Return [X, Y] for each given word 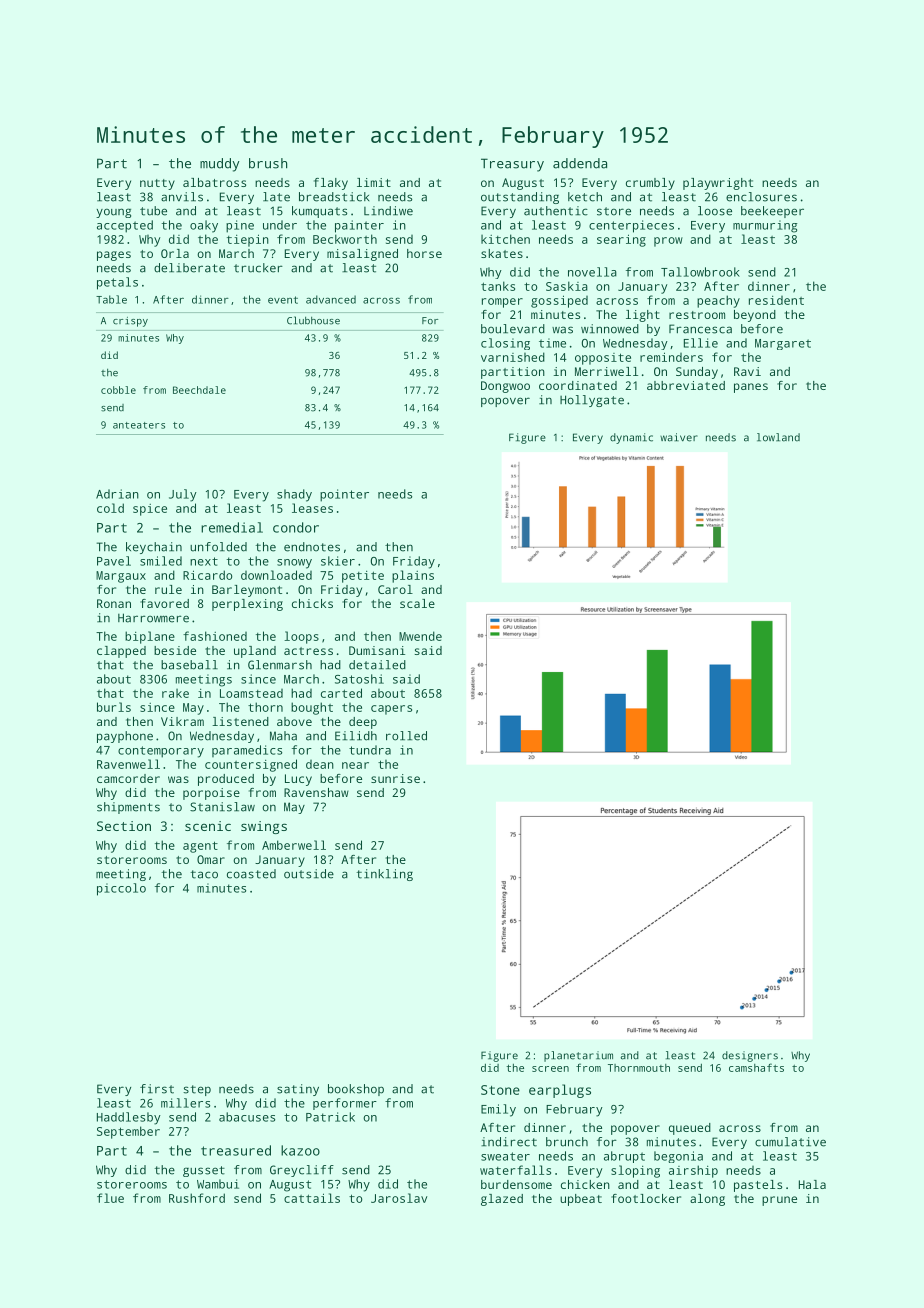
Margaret [783, 344]
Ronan [114, 603]
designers [750, 1056]
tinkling [384, 875]
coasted [251, 874]
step [197, 1090]
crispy [130, 322]
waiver [679, 437]
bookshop [356, 1090]
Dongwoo [505, 387]
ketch [585, 197]
